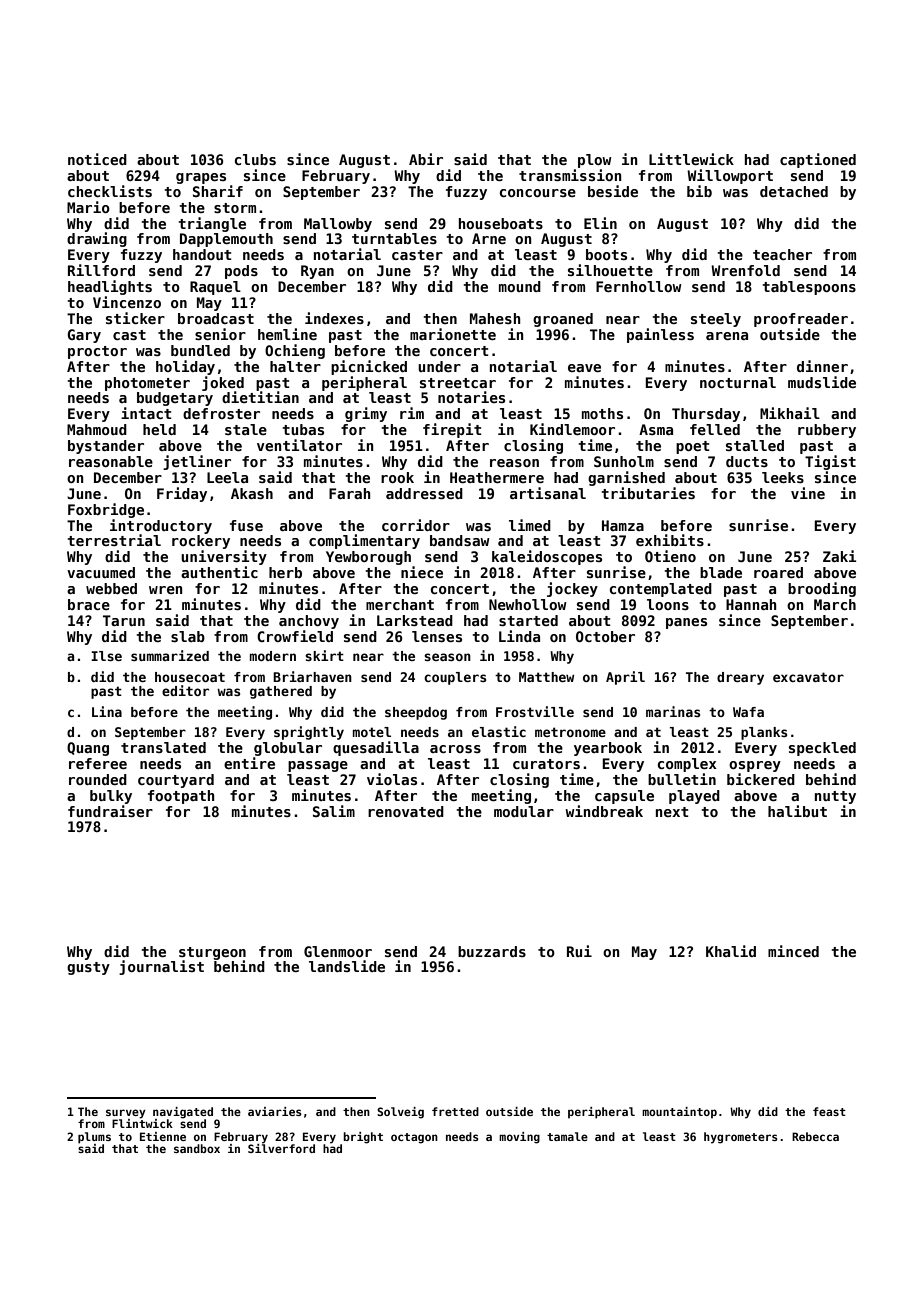  Describe the element at coordinates (97, 159) in the page. I see `noticed` at that location.
